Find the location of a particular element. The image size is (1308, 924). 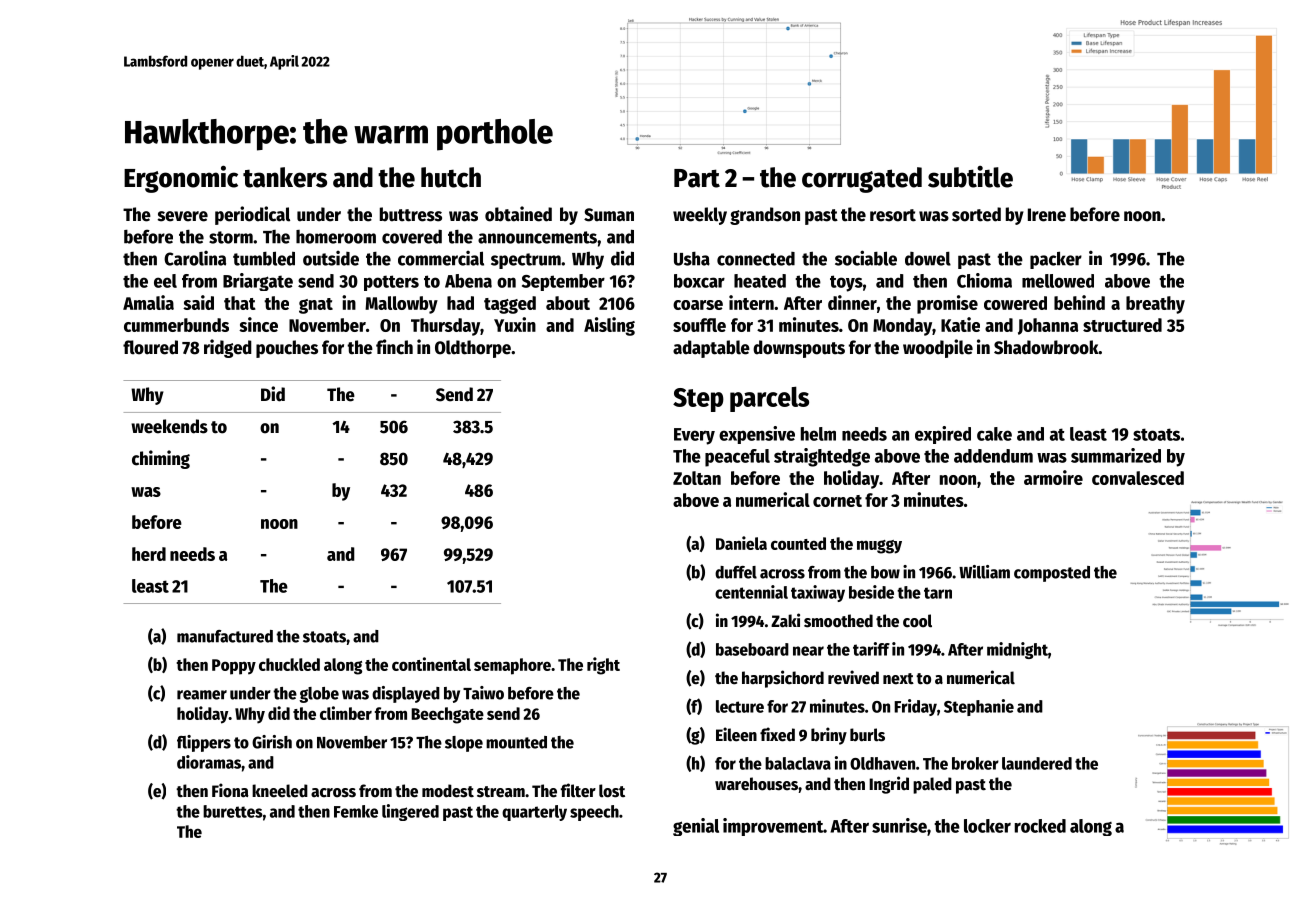

Daniela is located at coordinates (741, 543).
